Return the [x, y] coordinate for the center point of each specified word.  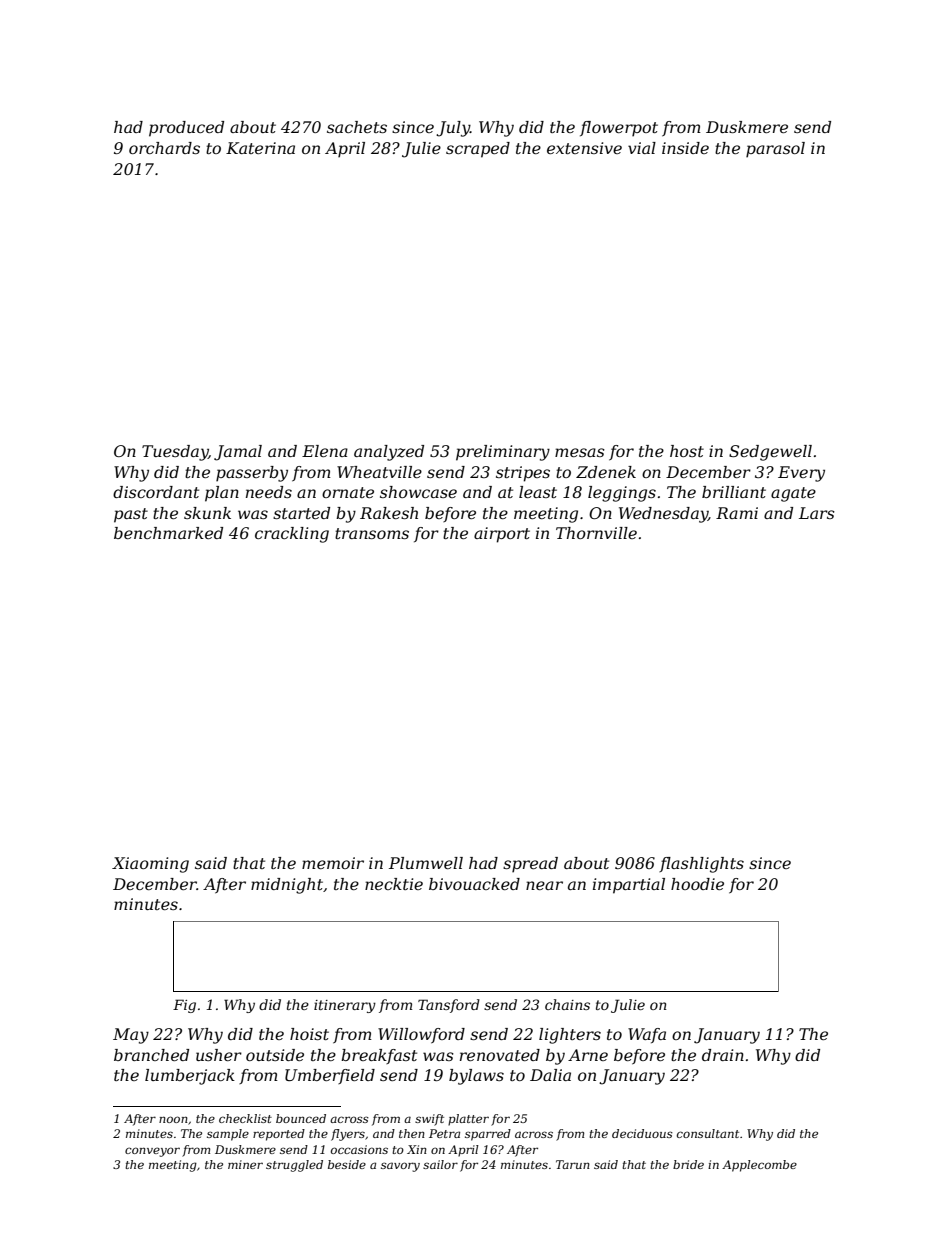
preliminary [503, 453]
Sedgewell [770, 453]
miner [245, 1164]
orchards [164, 148]
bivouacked [474, 884]
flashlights [701, 865]
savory [400, 1167]
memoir [333, 863]
